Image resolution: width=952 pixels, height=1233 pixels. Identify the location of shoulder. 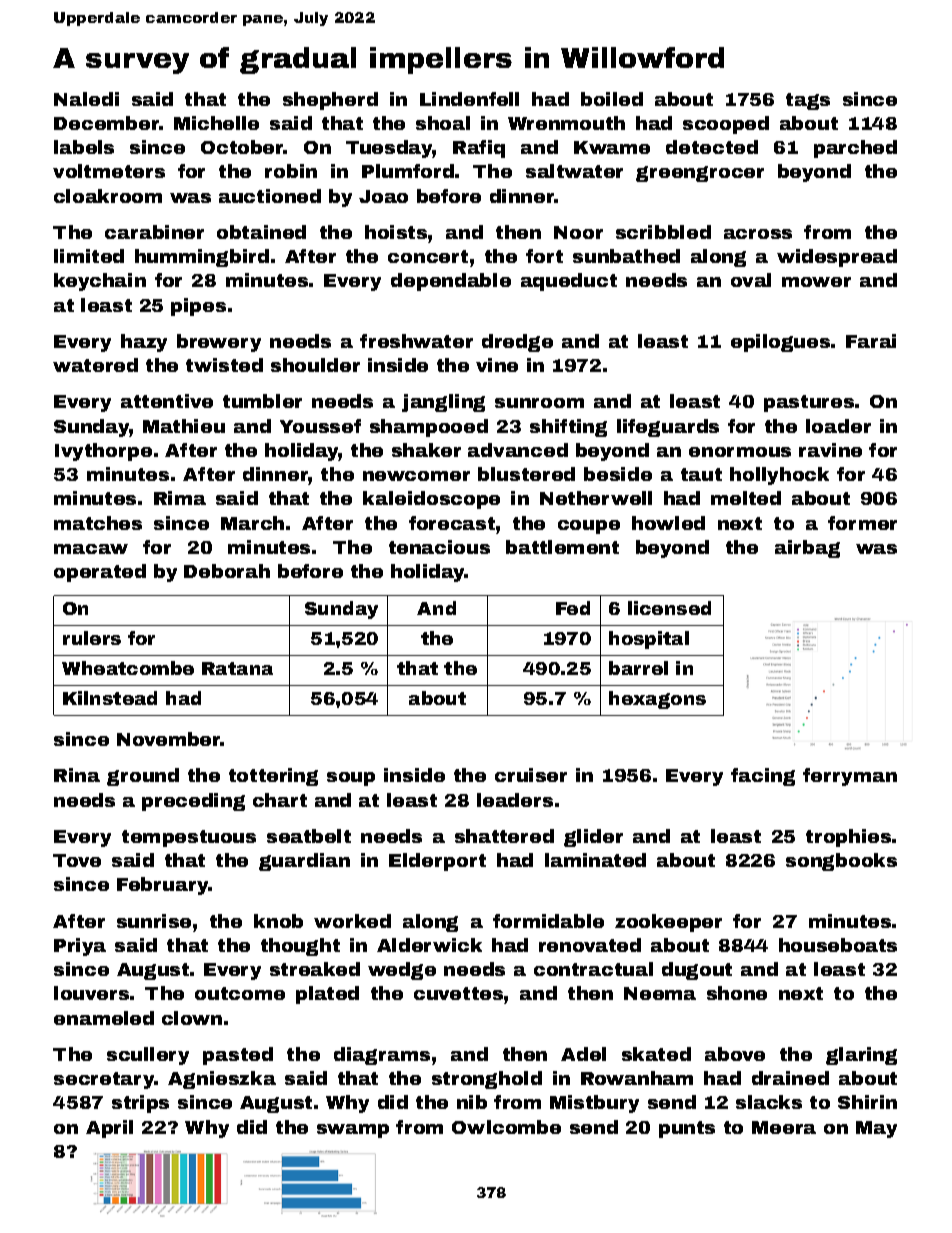
(315, 365).
